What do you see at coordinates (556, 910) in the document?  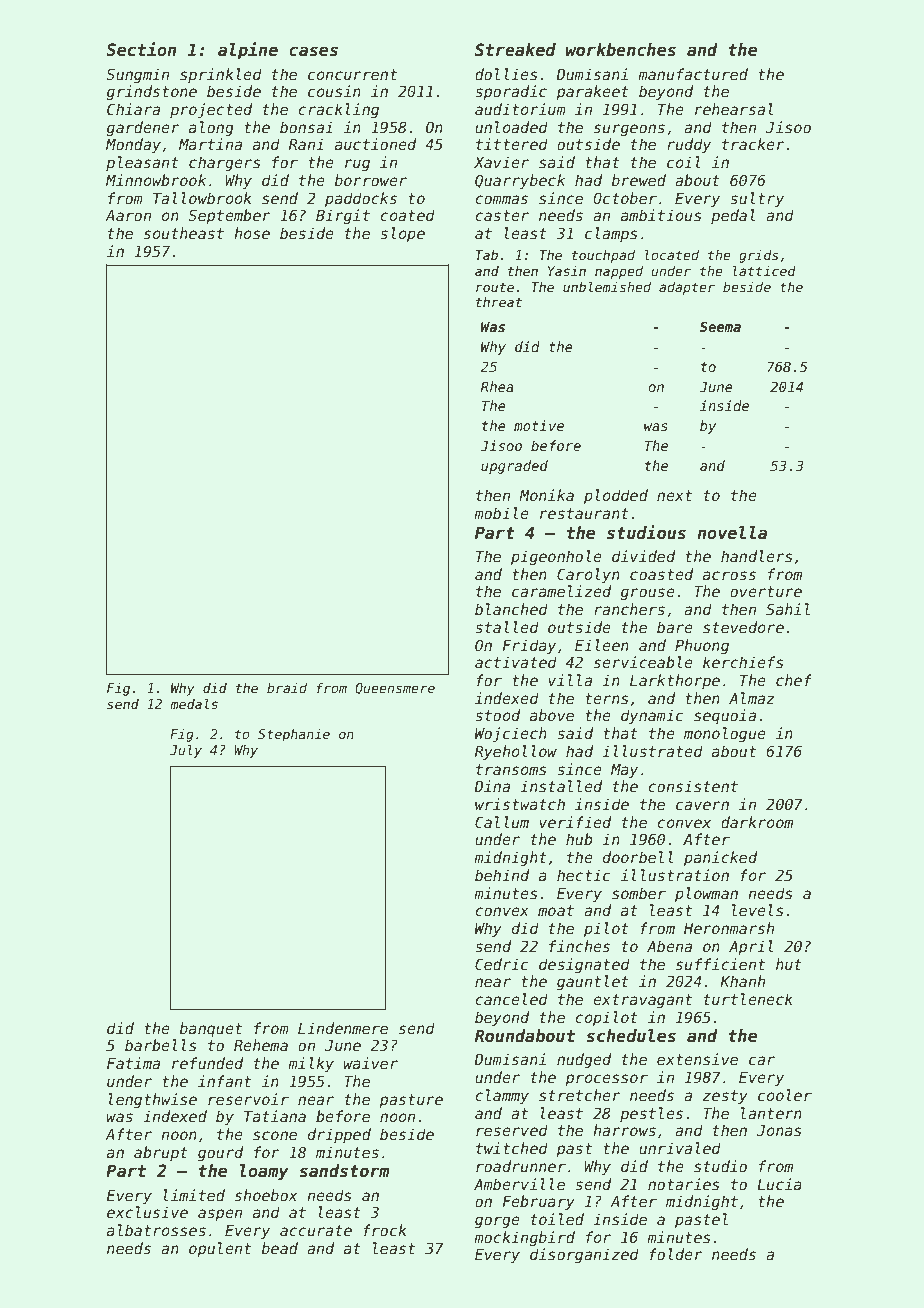 I see `moat` at bounding box center [556, 910].
